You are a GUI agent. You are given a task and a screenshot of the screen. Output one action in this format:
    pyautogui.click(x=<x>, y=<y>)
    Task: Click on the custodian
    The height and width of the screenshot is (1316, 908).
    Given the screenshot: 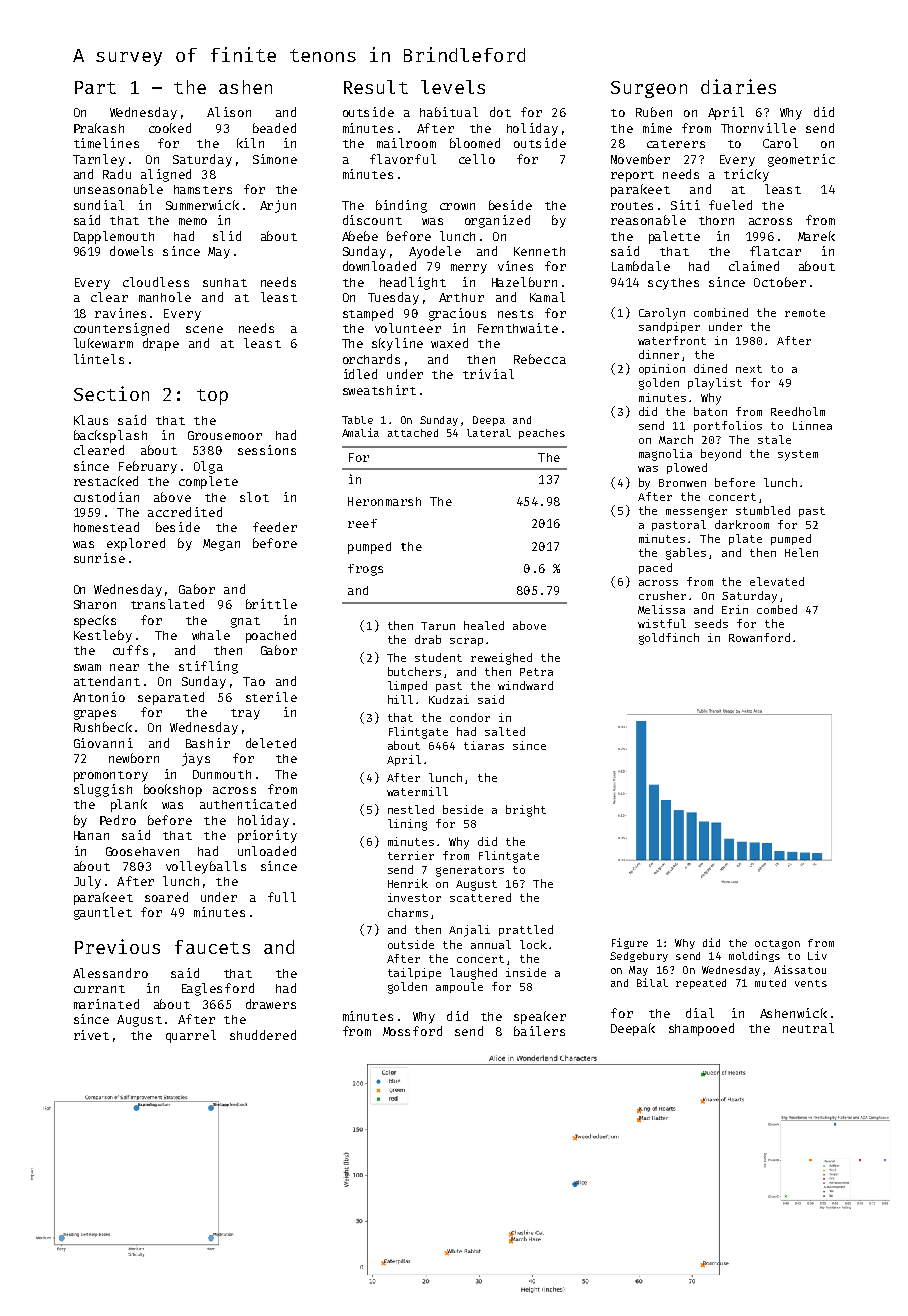 What is the action you would take?
    pyautogui.click(x=106, y=497)
